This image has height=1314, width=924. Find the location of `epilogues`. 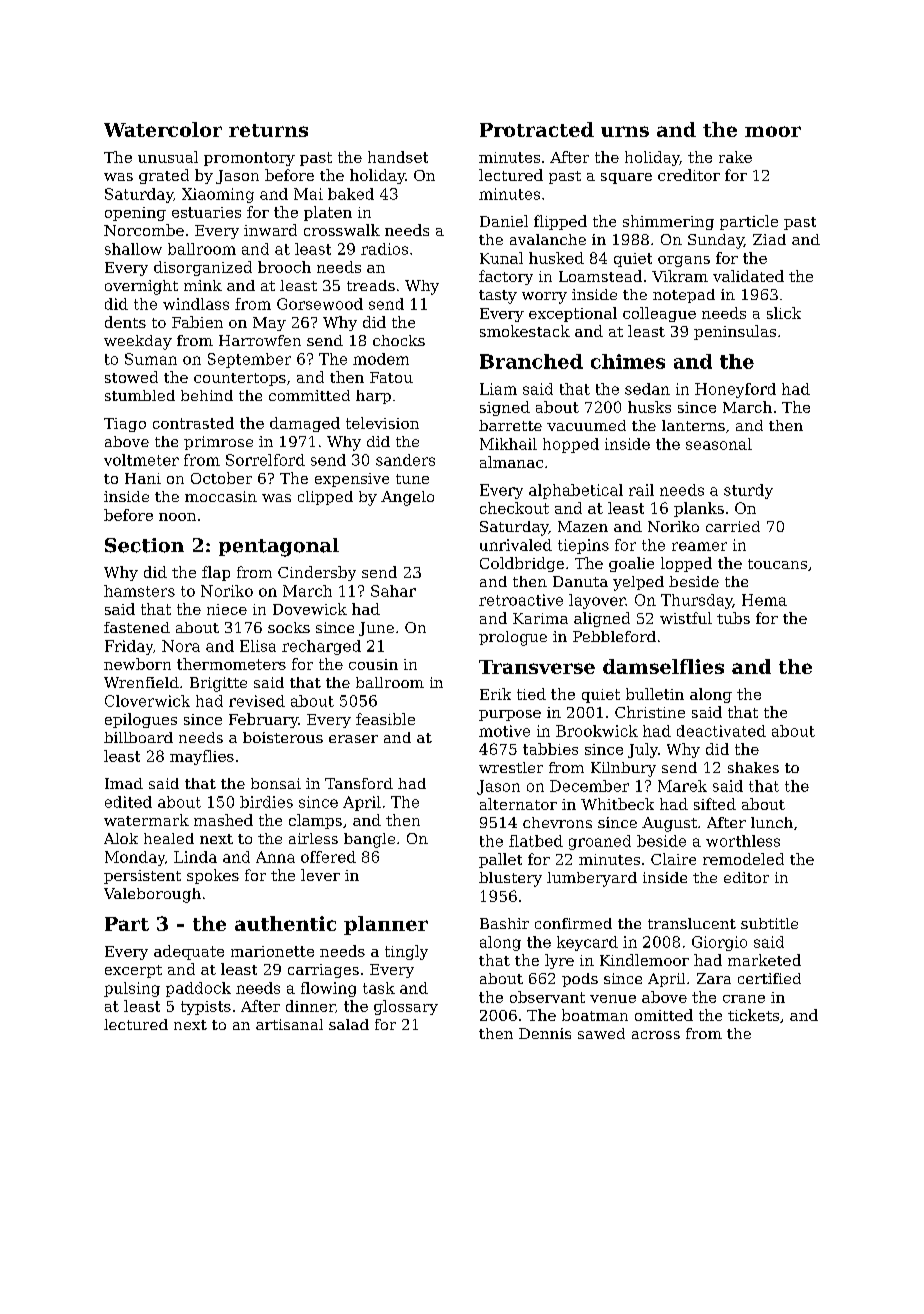

epilogues is located at coordinates (141, 720).
